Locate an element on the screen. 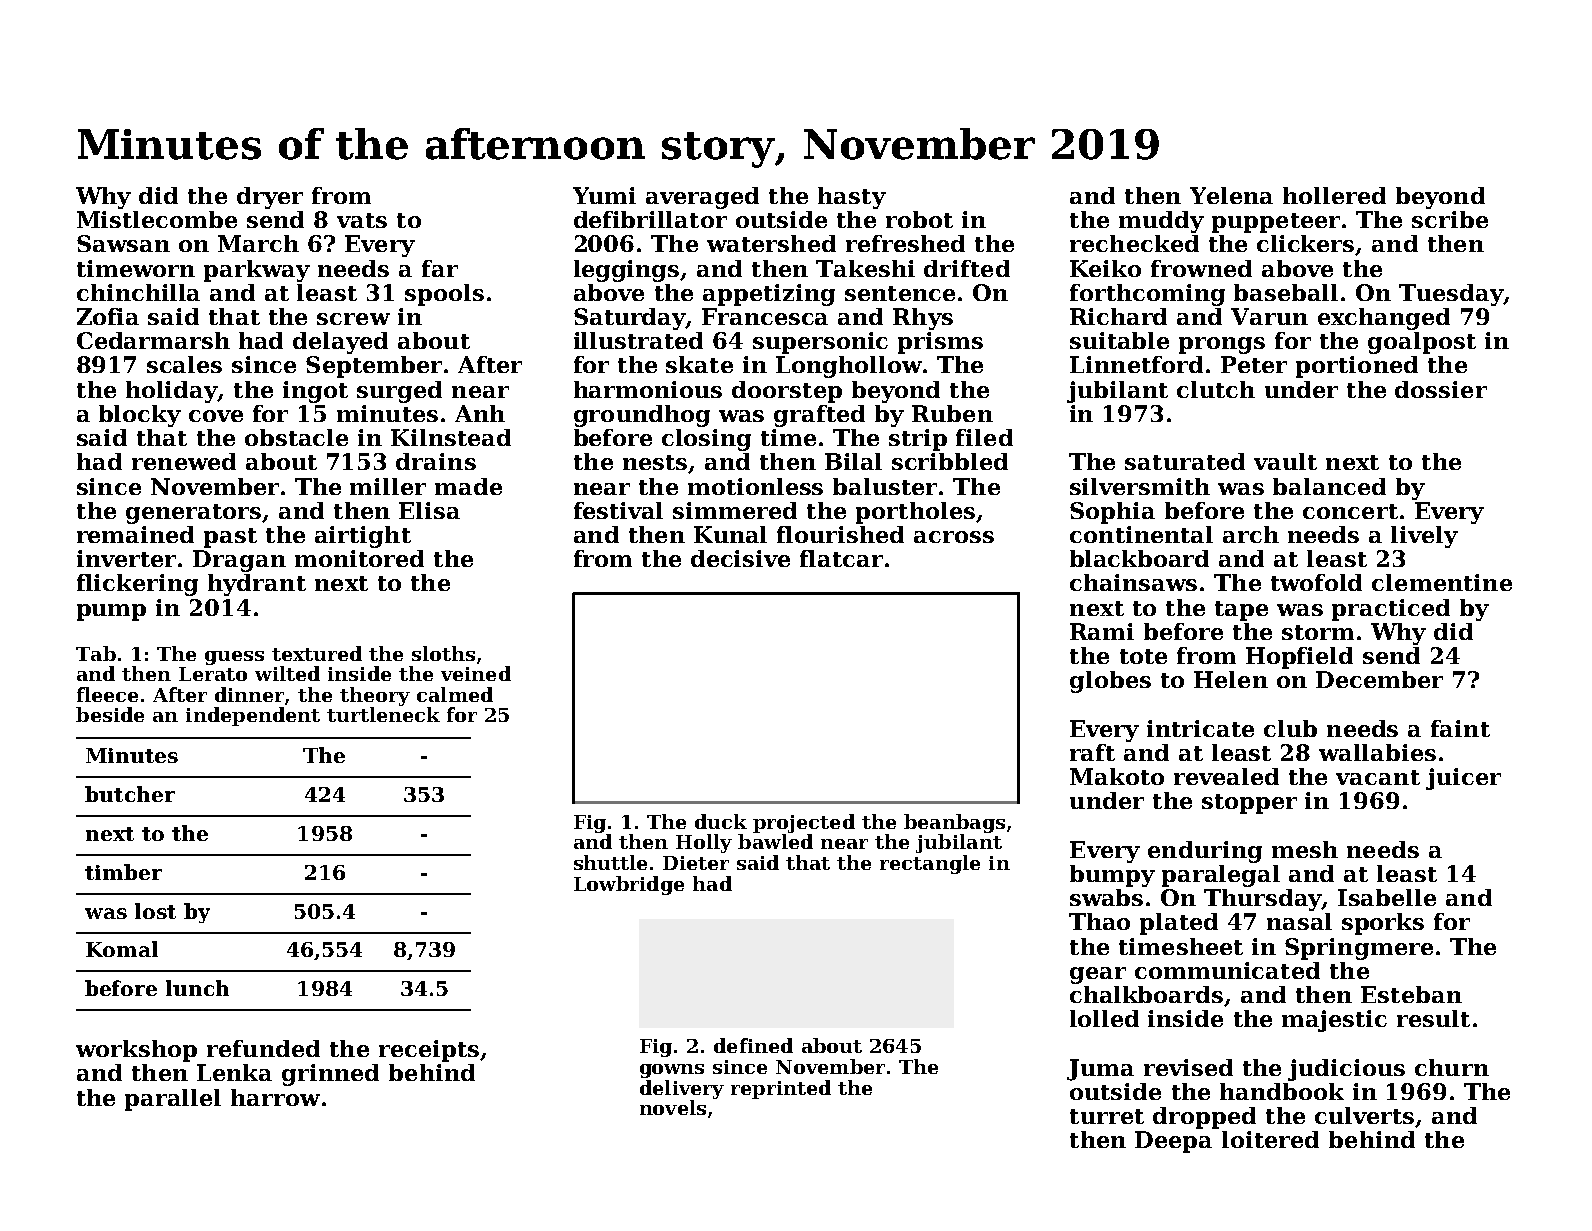 Image resolution: width=1592 pixels, height=1231 pixels. chinchilla is located at coordinates (138, 292).
